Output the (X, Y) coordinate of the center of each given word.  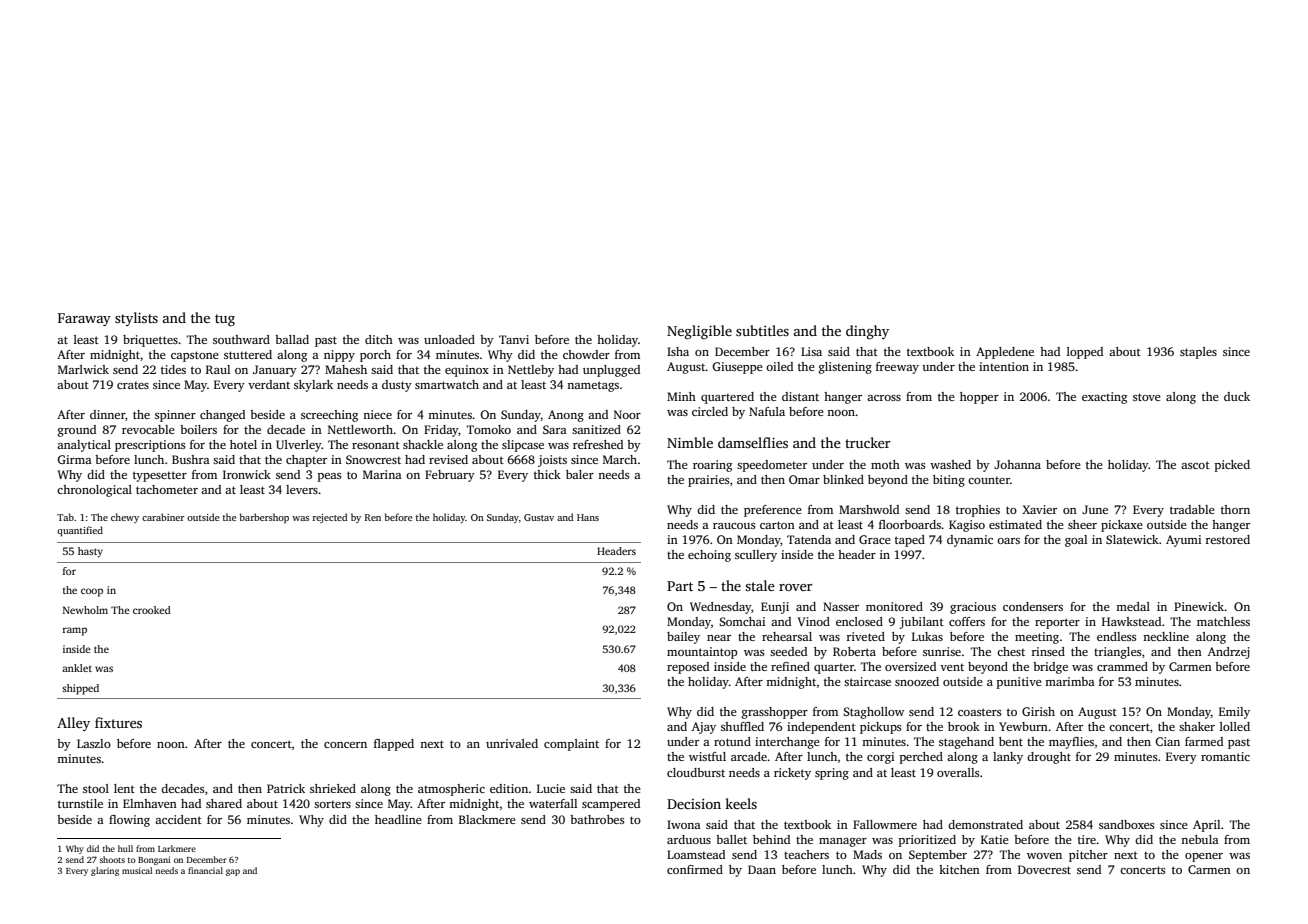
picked (1232, 466)
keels (741, 803)
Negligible (699, 332)
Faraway (84, 319)
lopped (1085, 353)
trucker (867, 442)
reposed (688, 668)
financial (205, 870)
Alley (73, 724)
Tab (65, 517)
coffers (967, 621)
